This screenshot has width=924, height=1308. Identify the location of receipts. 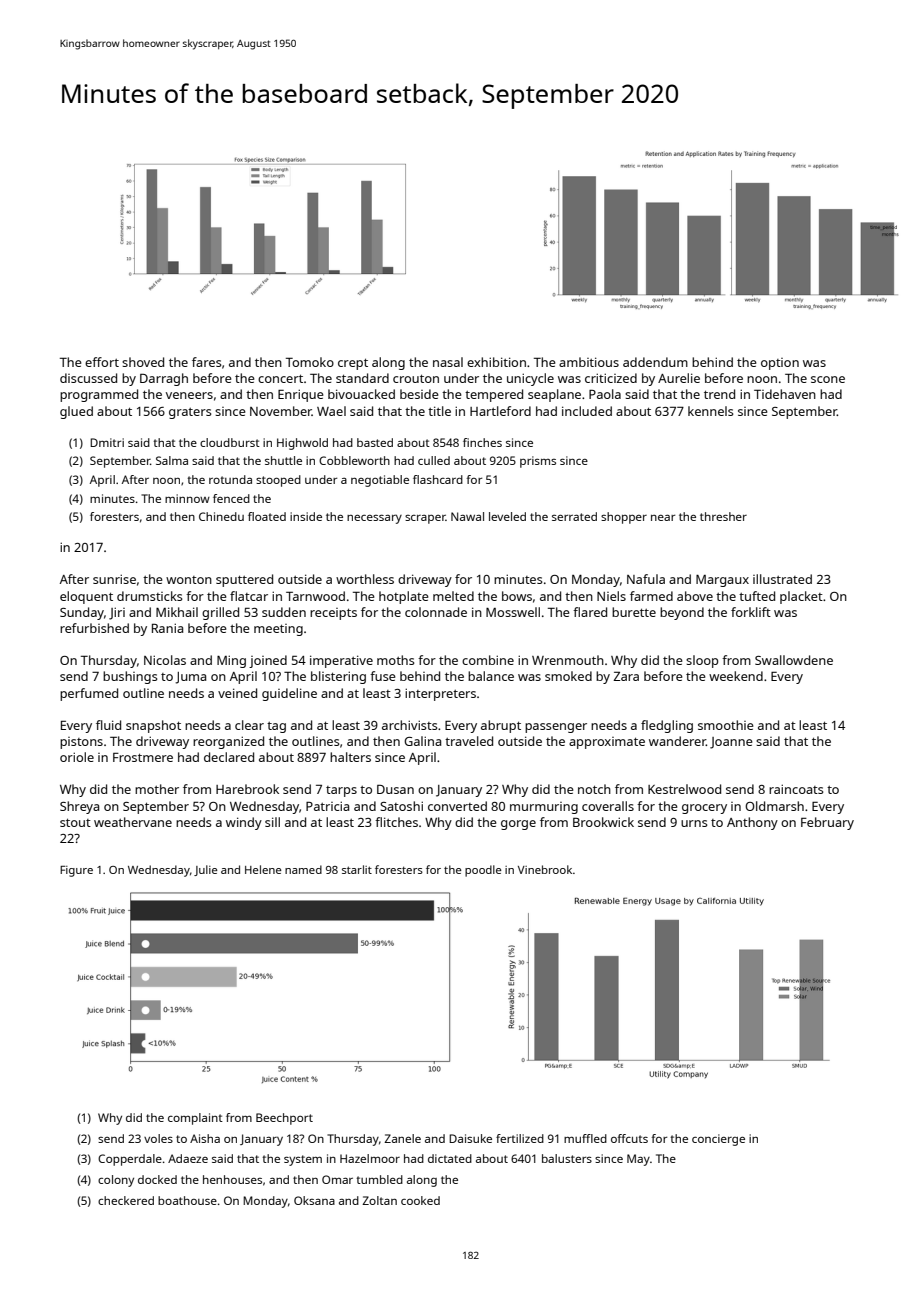
(333, 614).
